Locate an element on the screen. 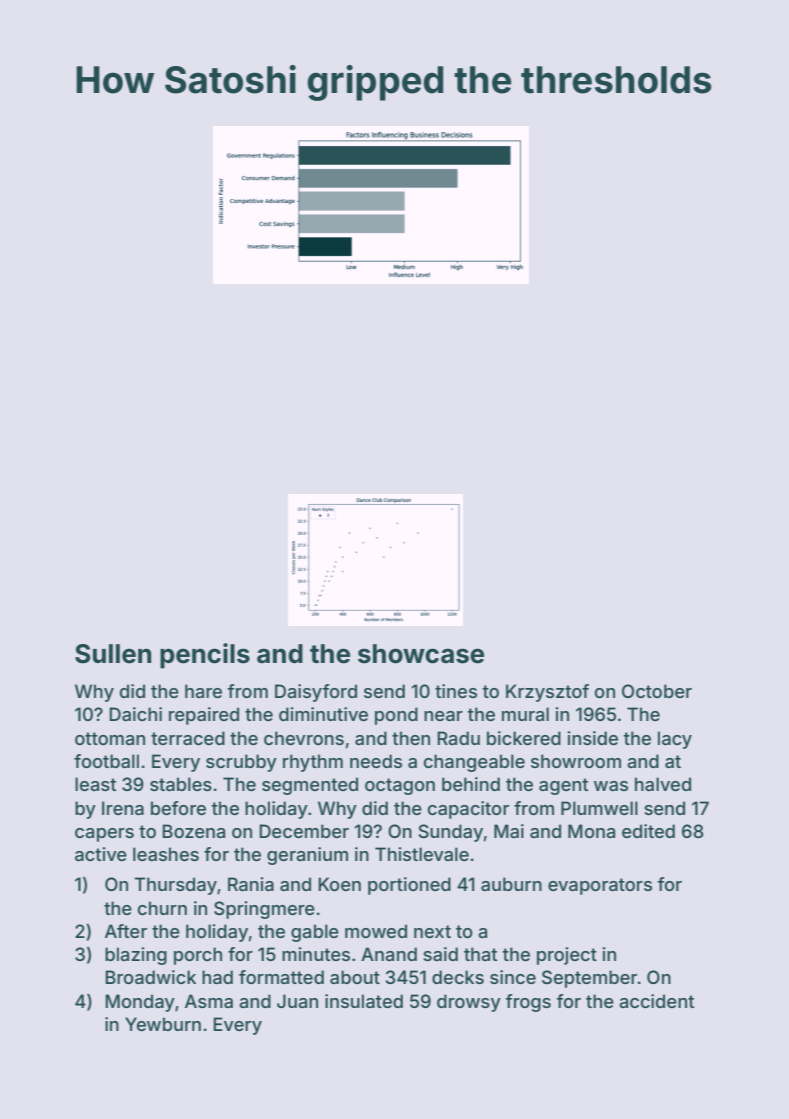 Image resolution: width=789 pixels, height=1119 pixels. Sullen is located at coordinates (113, 654).
